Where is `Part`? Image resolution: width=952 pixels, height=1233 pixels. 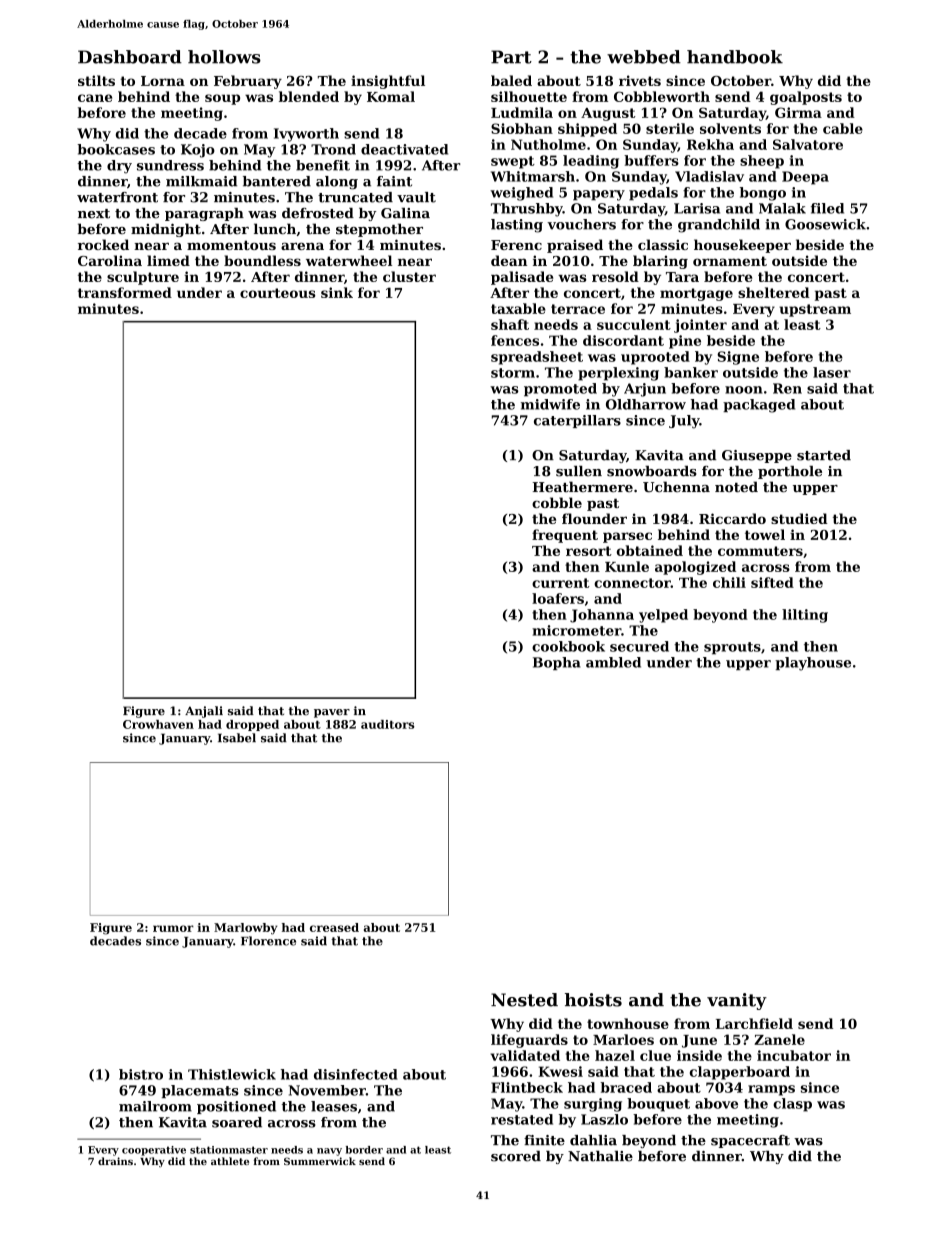 Part is located at coordinates (511, 57).
